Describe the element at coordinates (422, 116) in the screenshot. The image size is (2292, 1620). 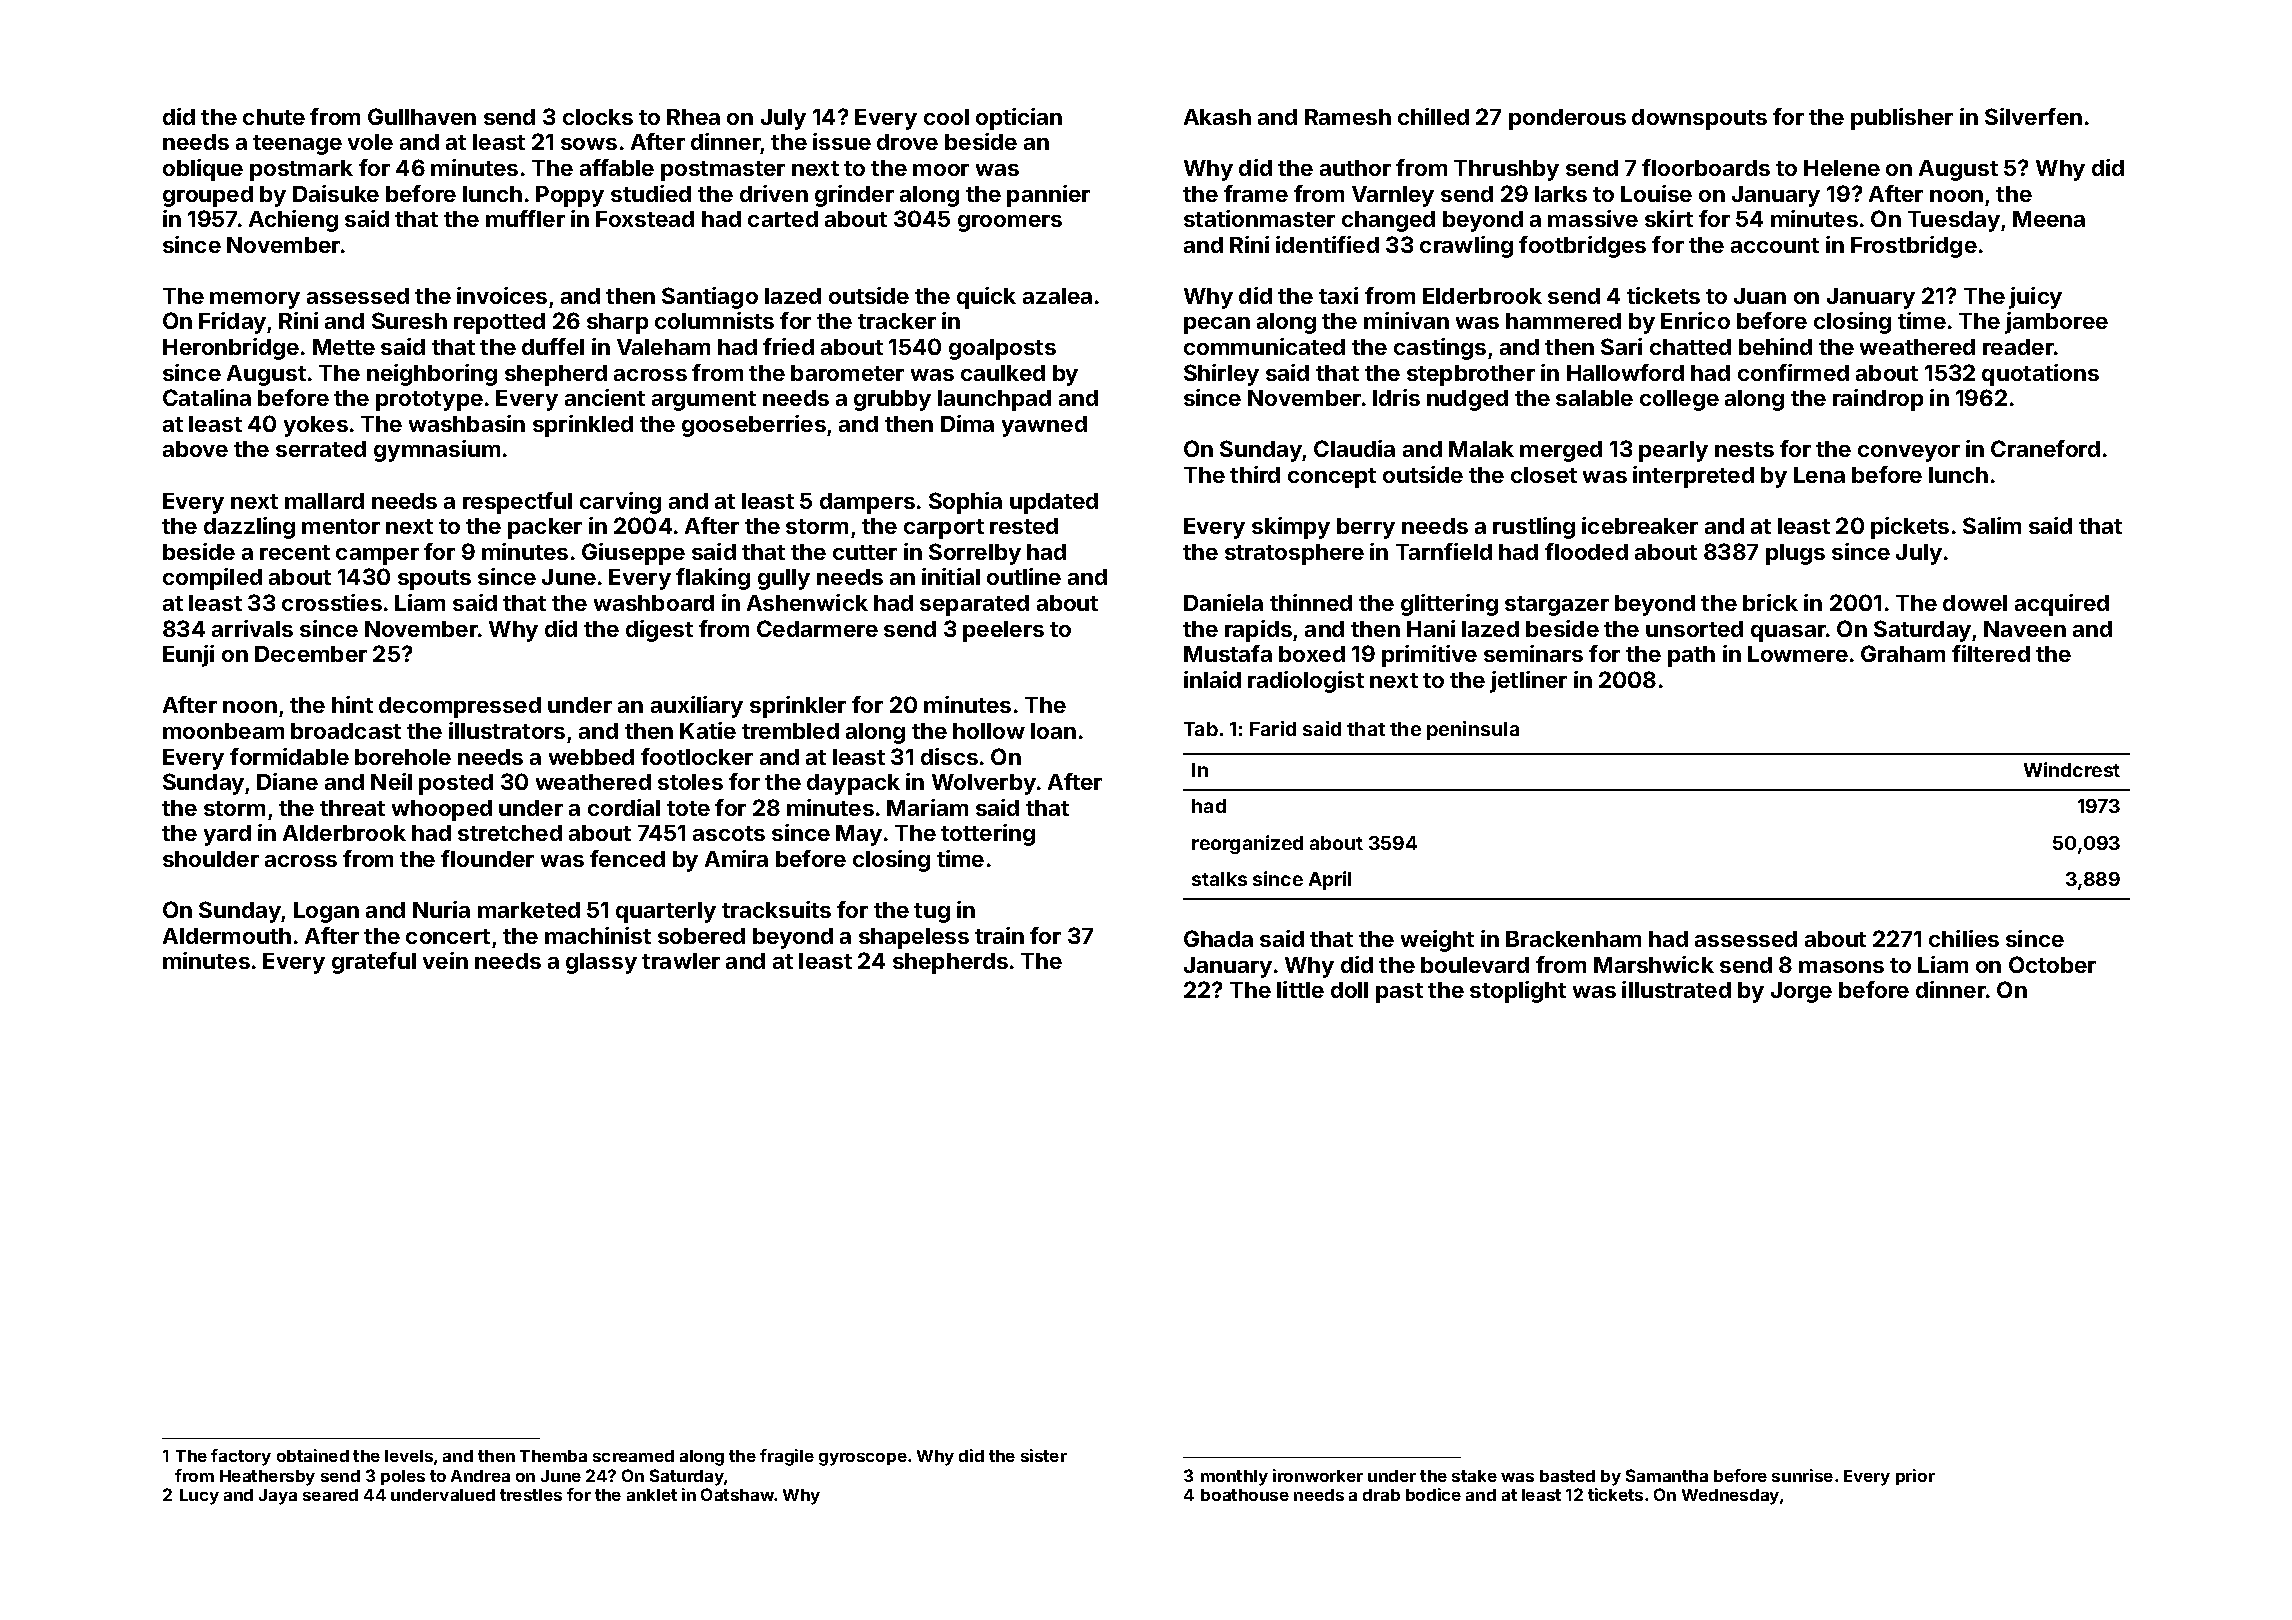
I see `Gullhaven` at that location.
